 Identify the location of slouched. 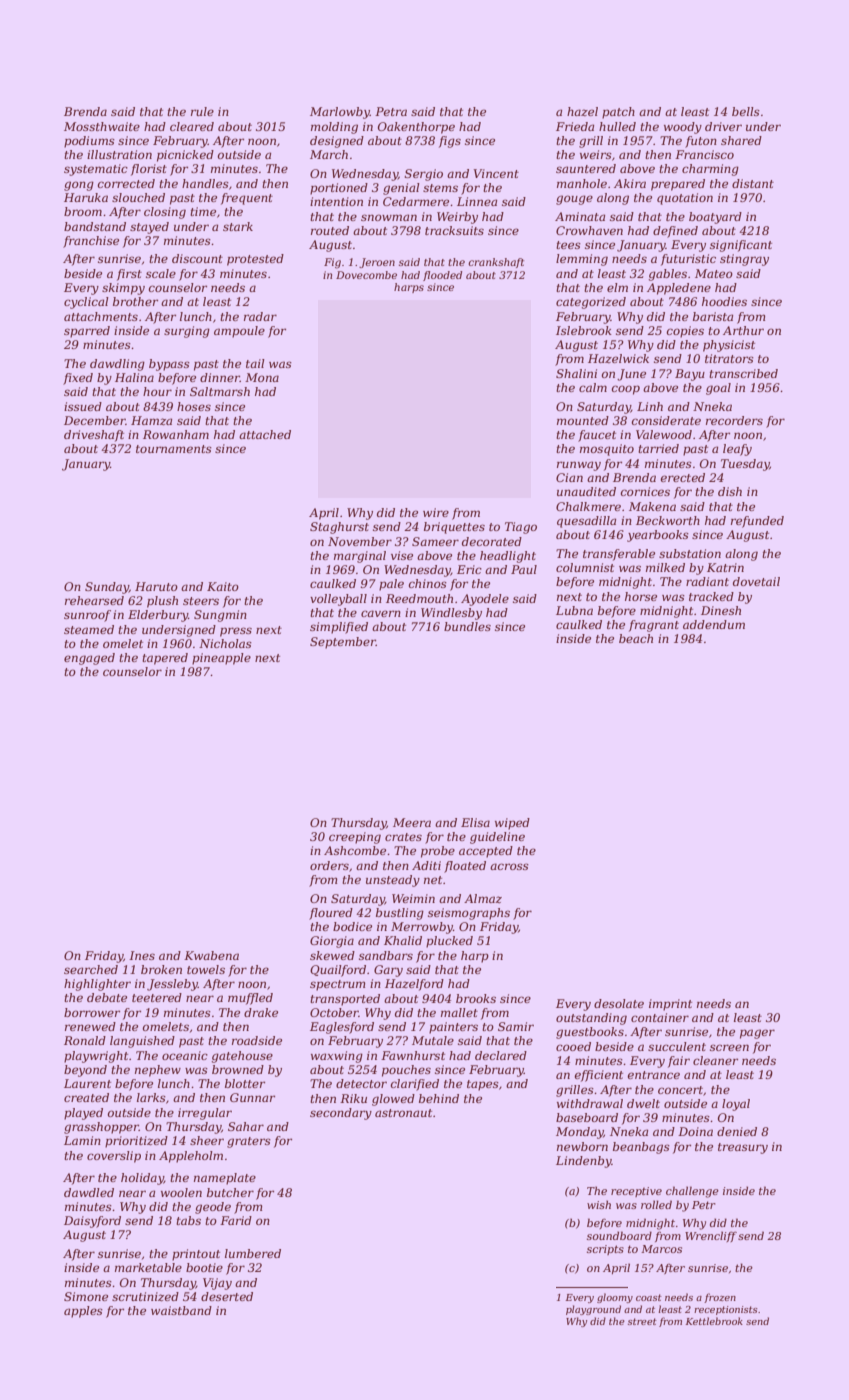
(138, 197).
